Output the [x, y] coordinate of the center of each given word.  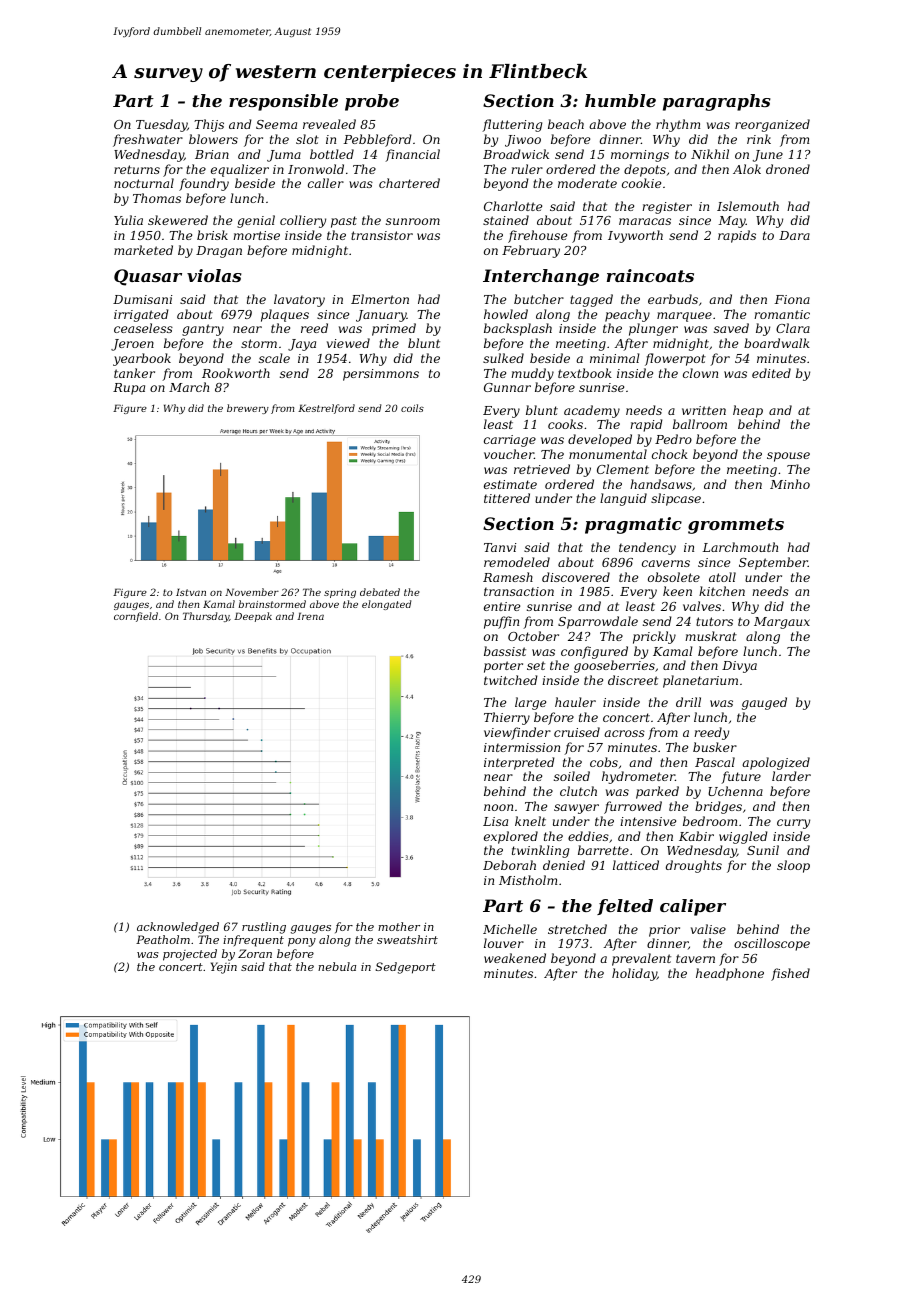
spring [340, 593]
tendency [647, 548]
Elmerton [380, 299]
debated [380, 592]
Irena [310, 616]
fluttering [512, 125]
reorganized [772, 125]
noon [498, 807]
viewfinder [517, 733]
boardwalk [777, 343]
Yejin [224, 968]
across [624, 733]
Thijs [209, 125]
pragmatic [633, 525]
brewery [248, 409]
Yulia [128, 220]
